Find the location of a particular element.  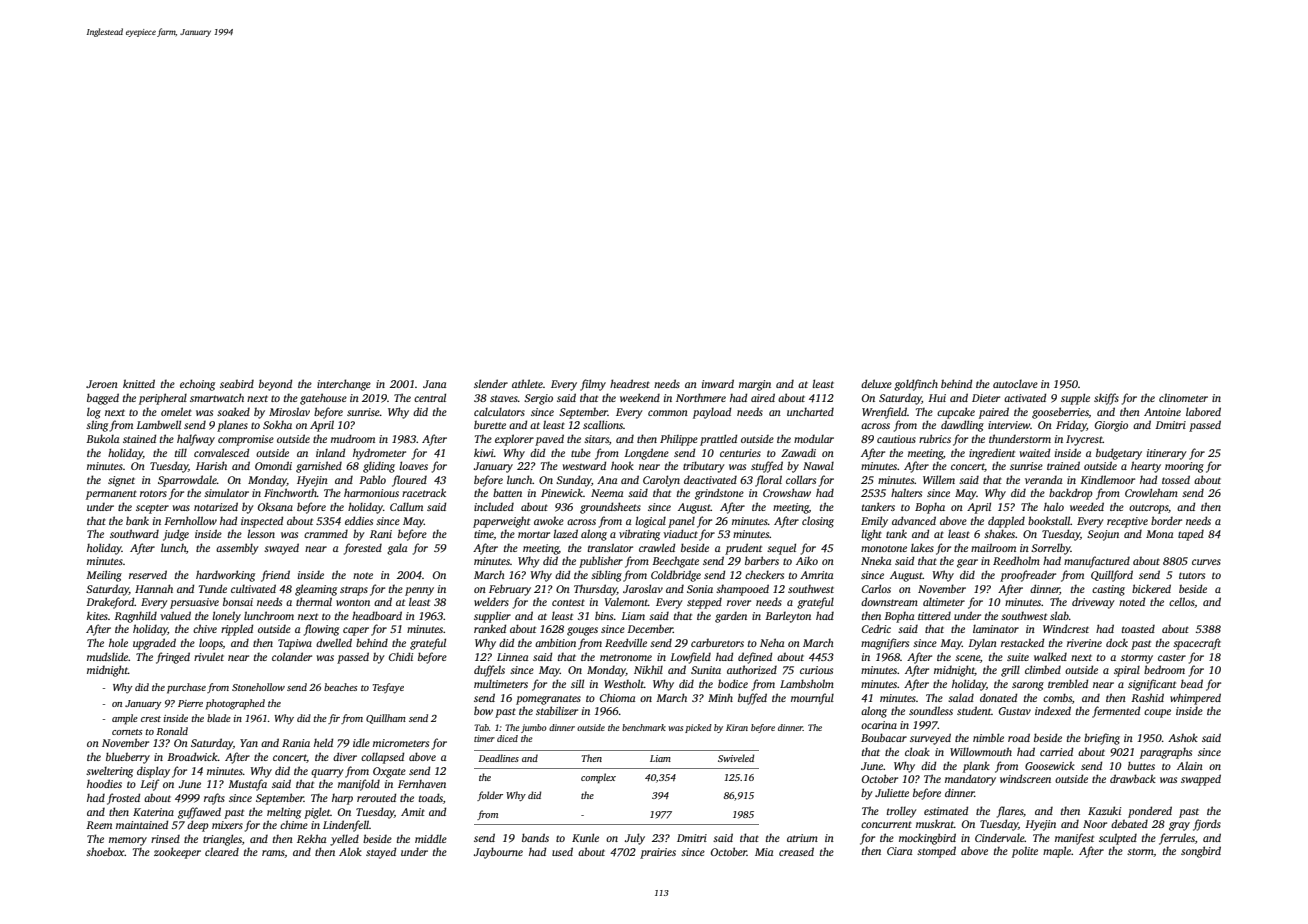

autoclave is located at coordinates (1015, 384).
